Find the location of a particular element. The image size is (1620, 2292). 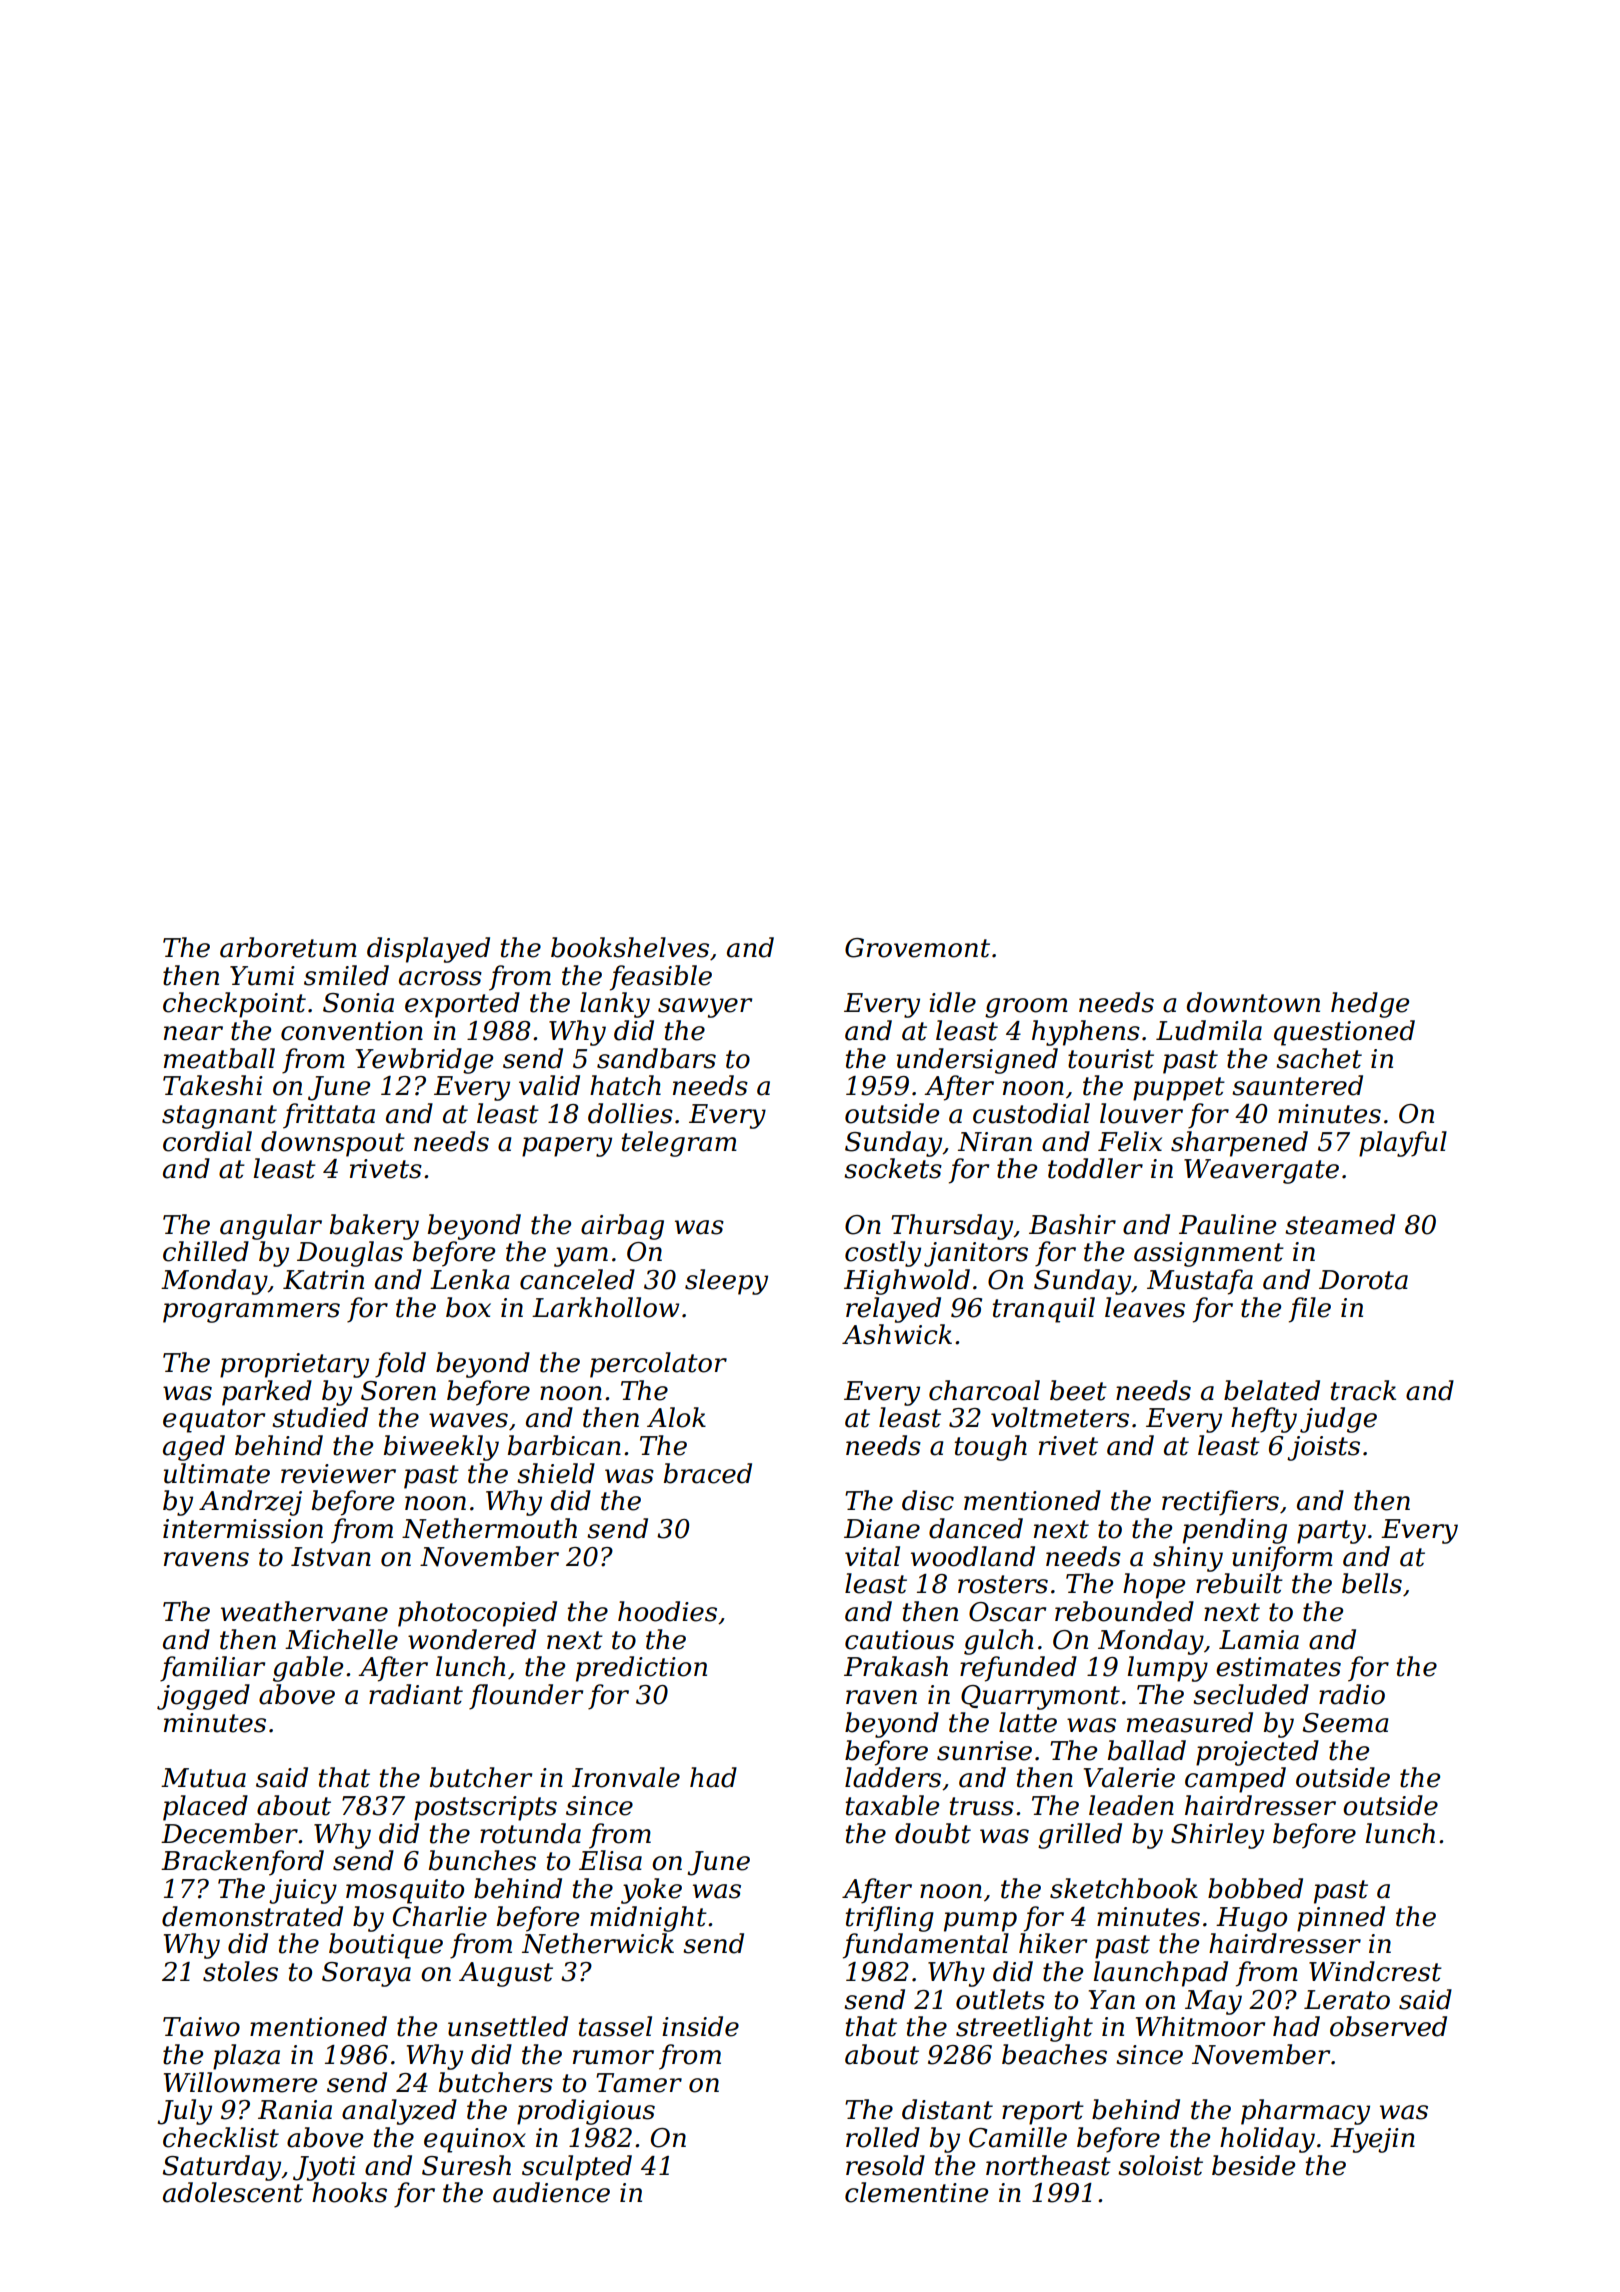

playful is located at coordinates (1403, 1144).
